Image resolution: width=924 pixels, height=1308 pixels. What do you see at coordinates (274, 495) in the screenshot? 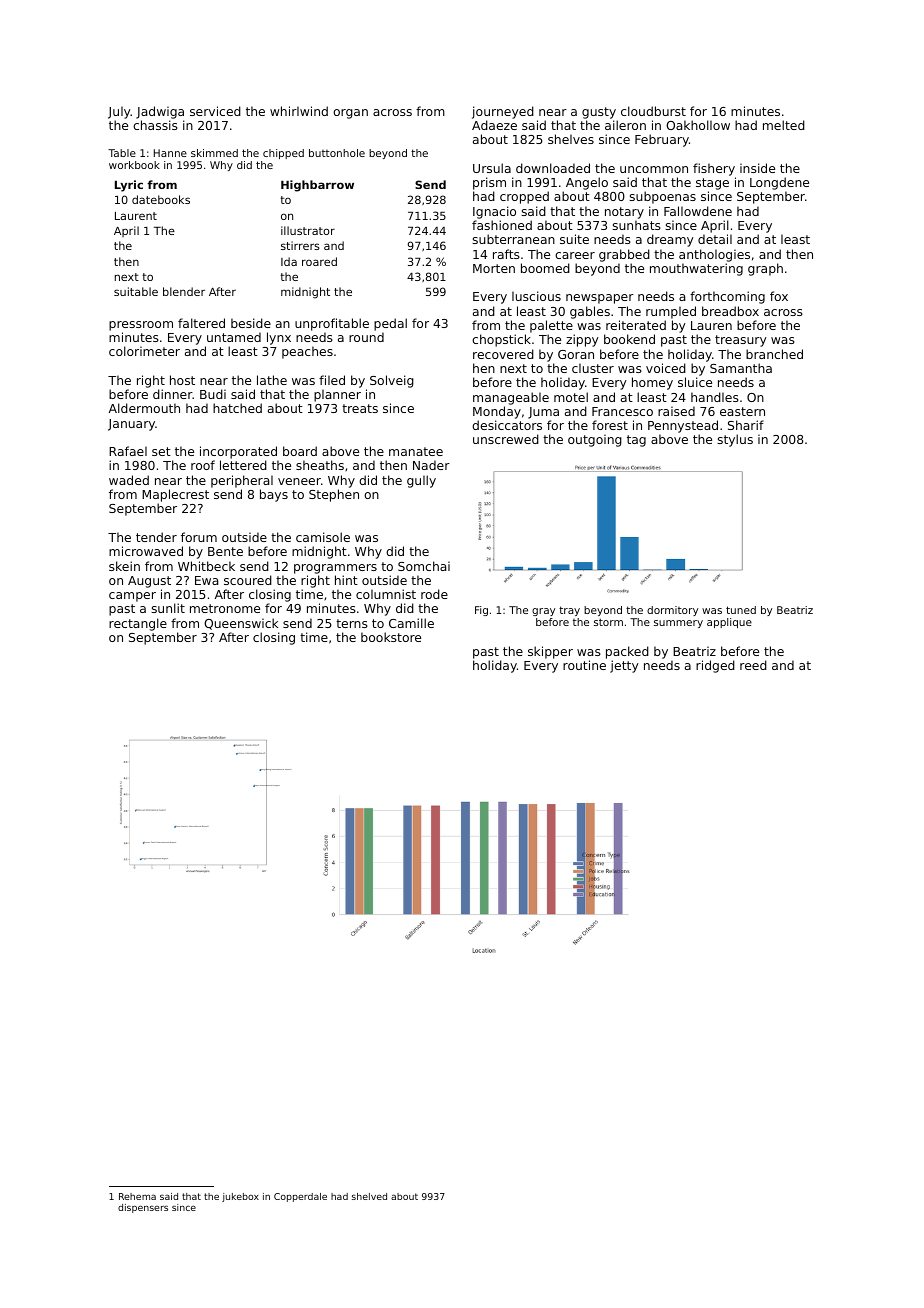
I see `bays` at bounding box center [274, 495].
